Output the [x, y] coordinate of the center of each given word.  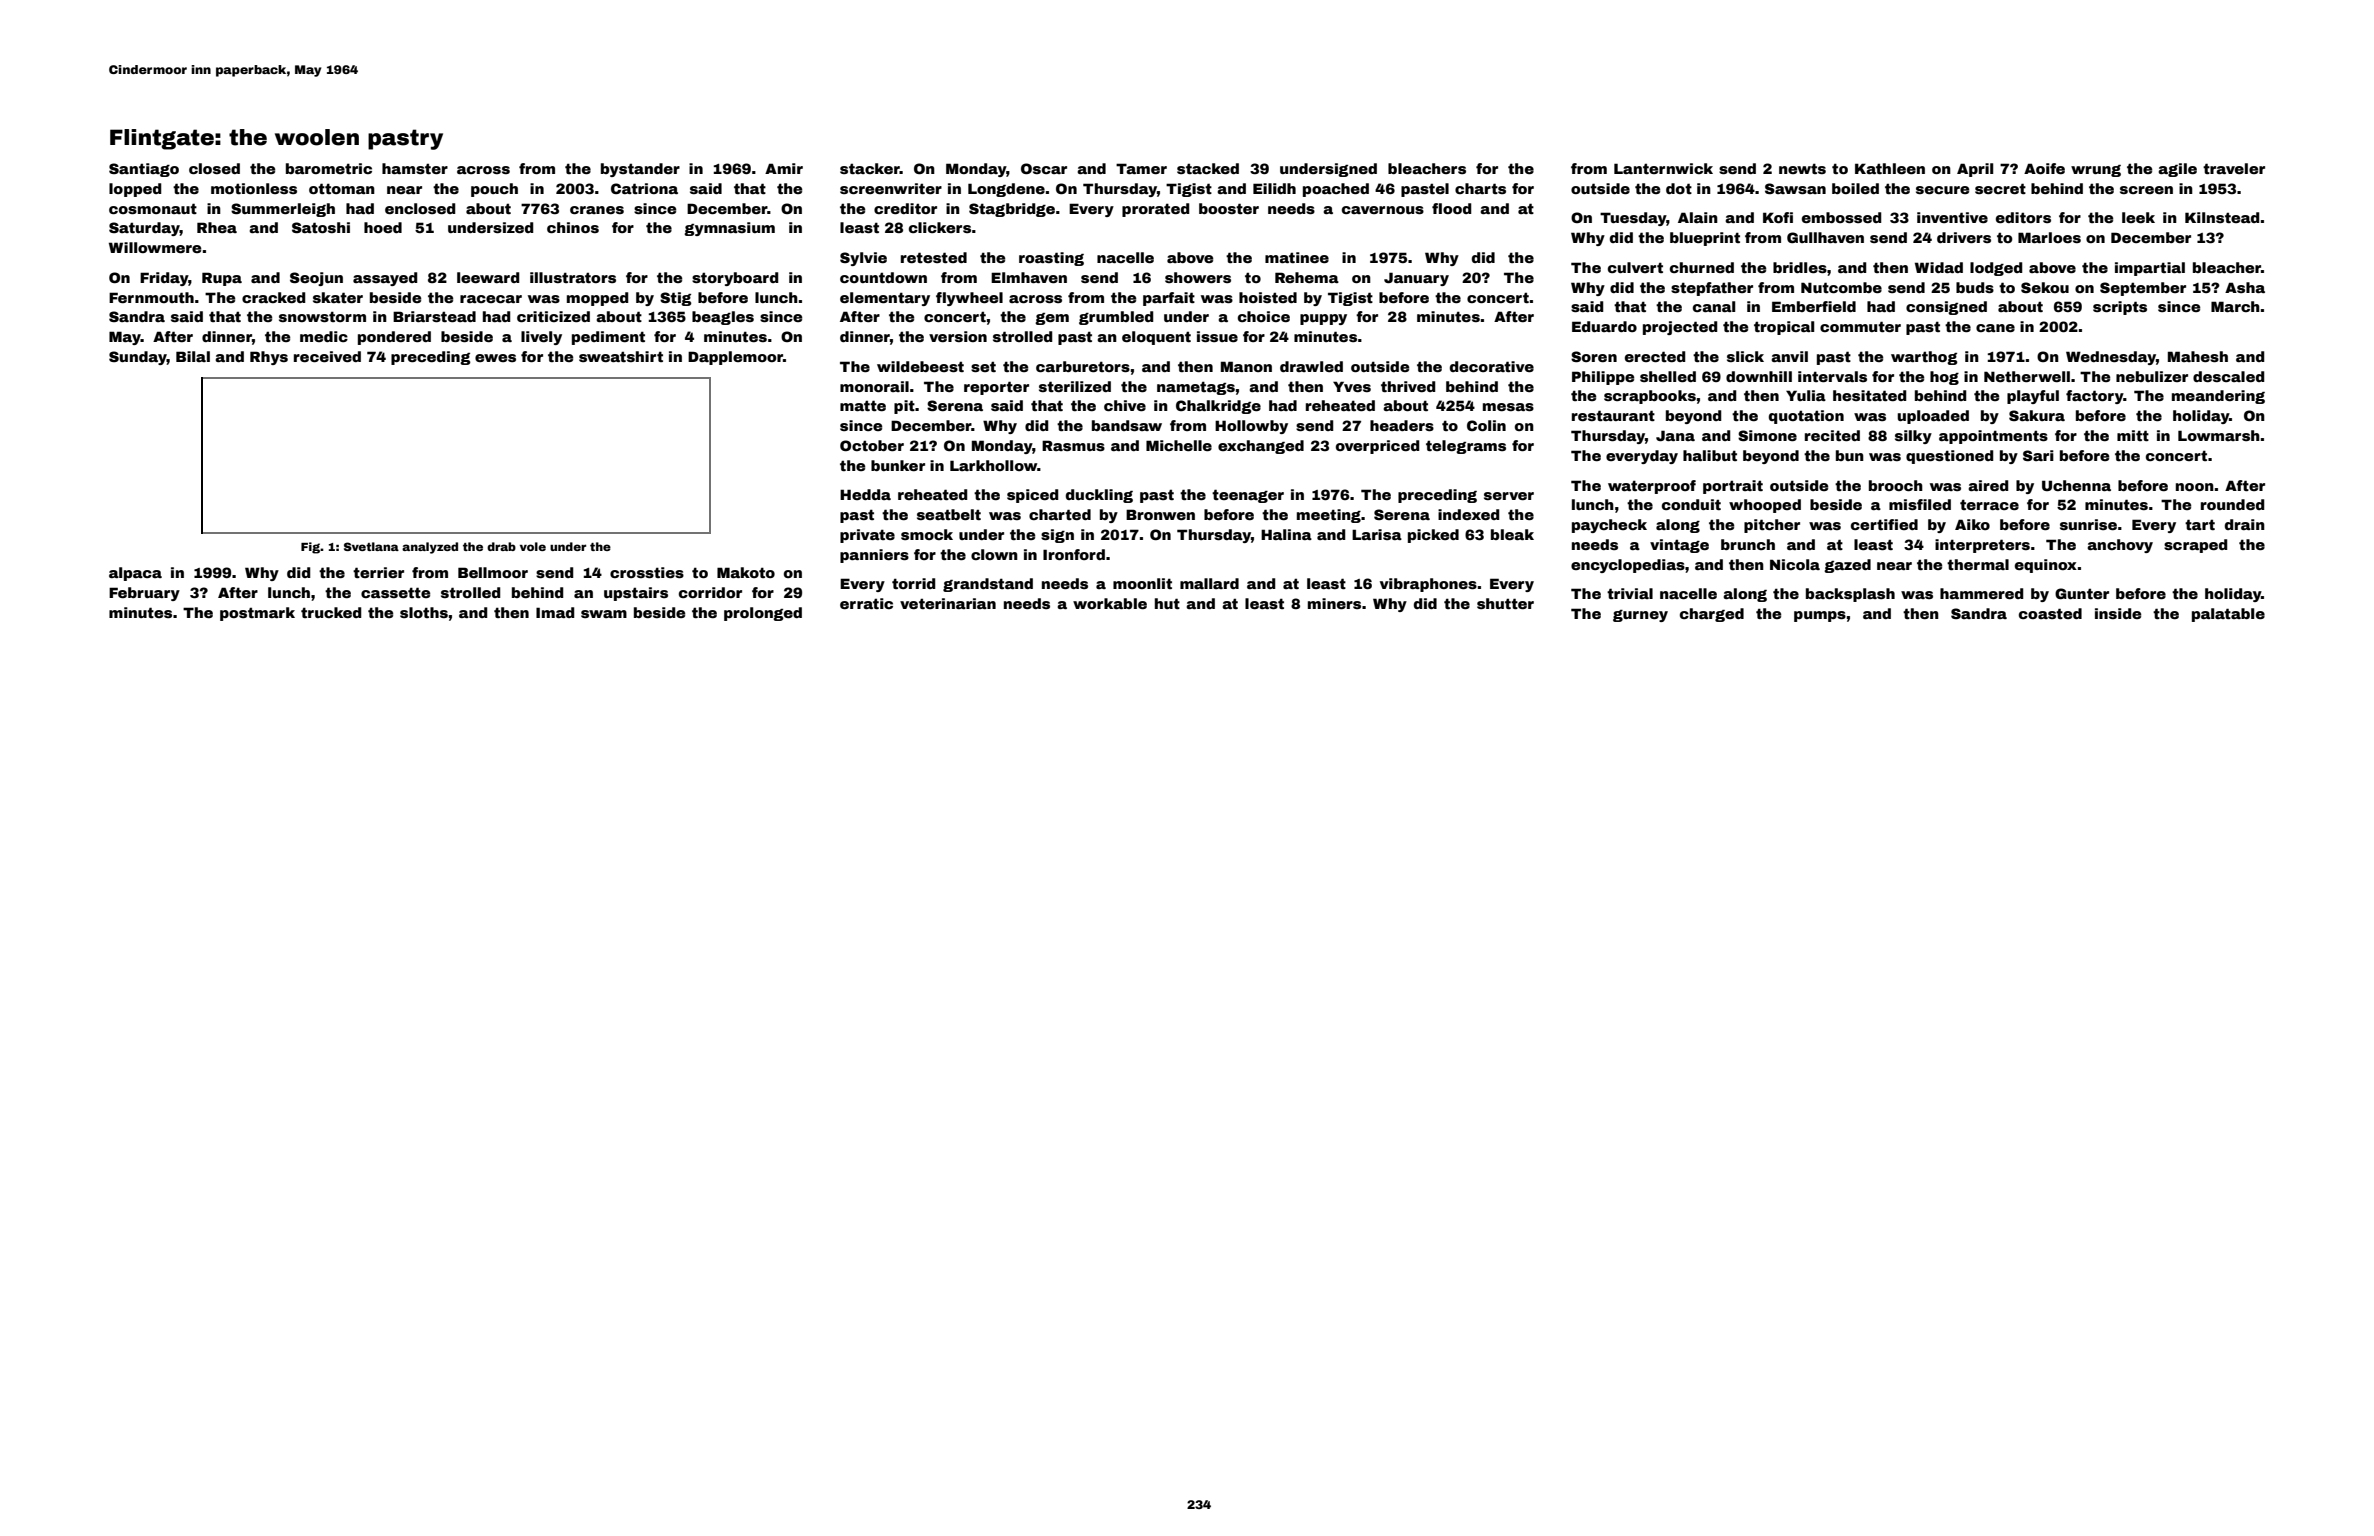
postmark [257, 614]
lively [541, 338]
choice [1264, 316]
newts [1802, 168]
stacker [870, 168]
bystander [640, 170]
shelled [1668, 376]
